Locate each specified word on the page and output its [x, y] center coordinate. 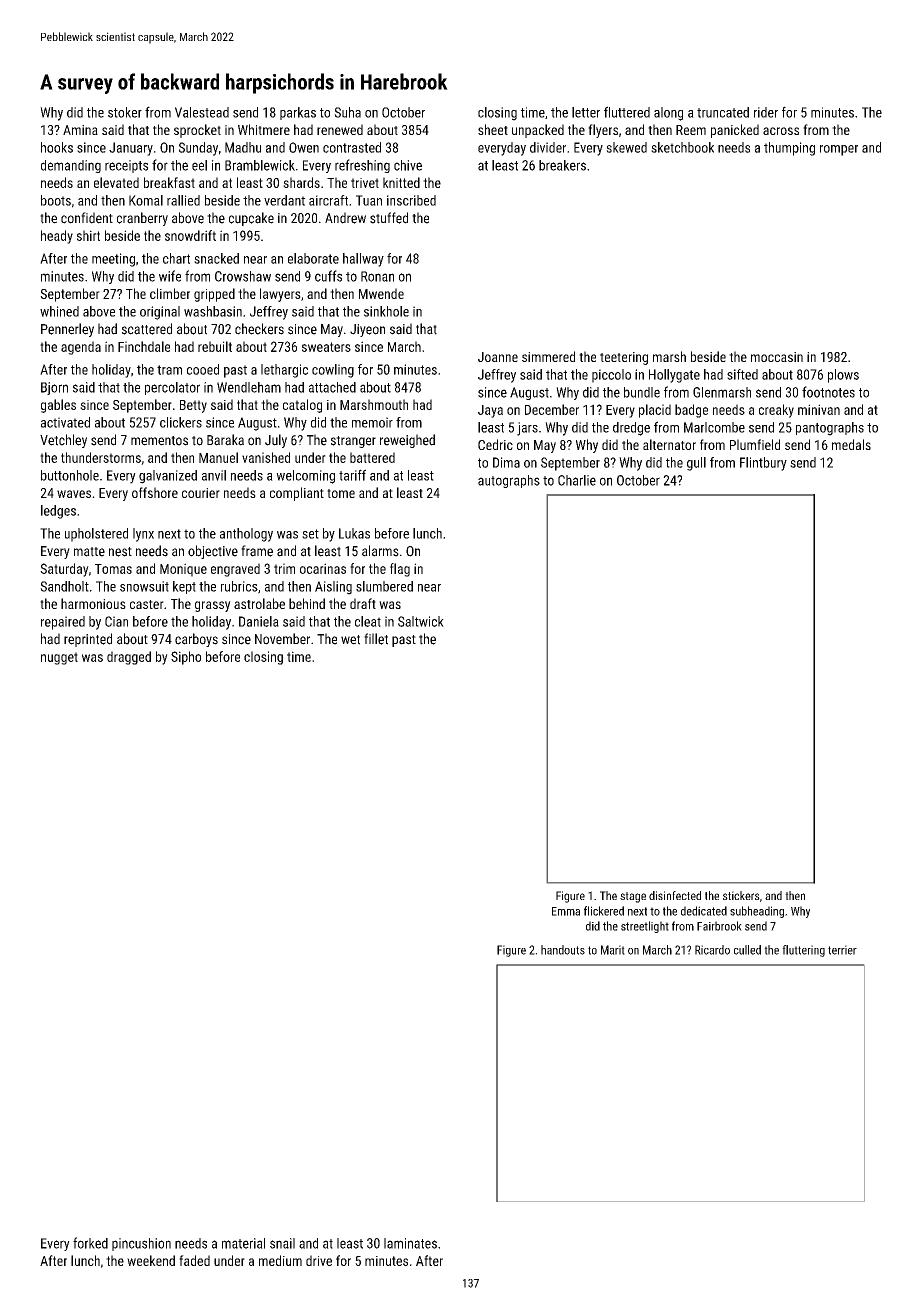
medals [851, 444]
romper [839, 150]
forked [90, 1243]
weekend [151, 1260]
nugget [59, 658]
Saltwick [421, 621]
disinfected [675, 895]
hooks [57, 147]
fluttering [803, 951]
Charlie [577, 480]
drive [319, 1260]
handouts [563, 950]
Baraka [225, 440]
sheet [493, 129]
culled [747, 950]
